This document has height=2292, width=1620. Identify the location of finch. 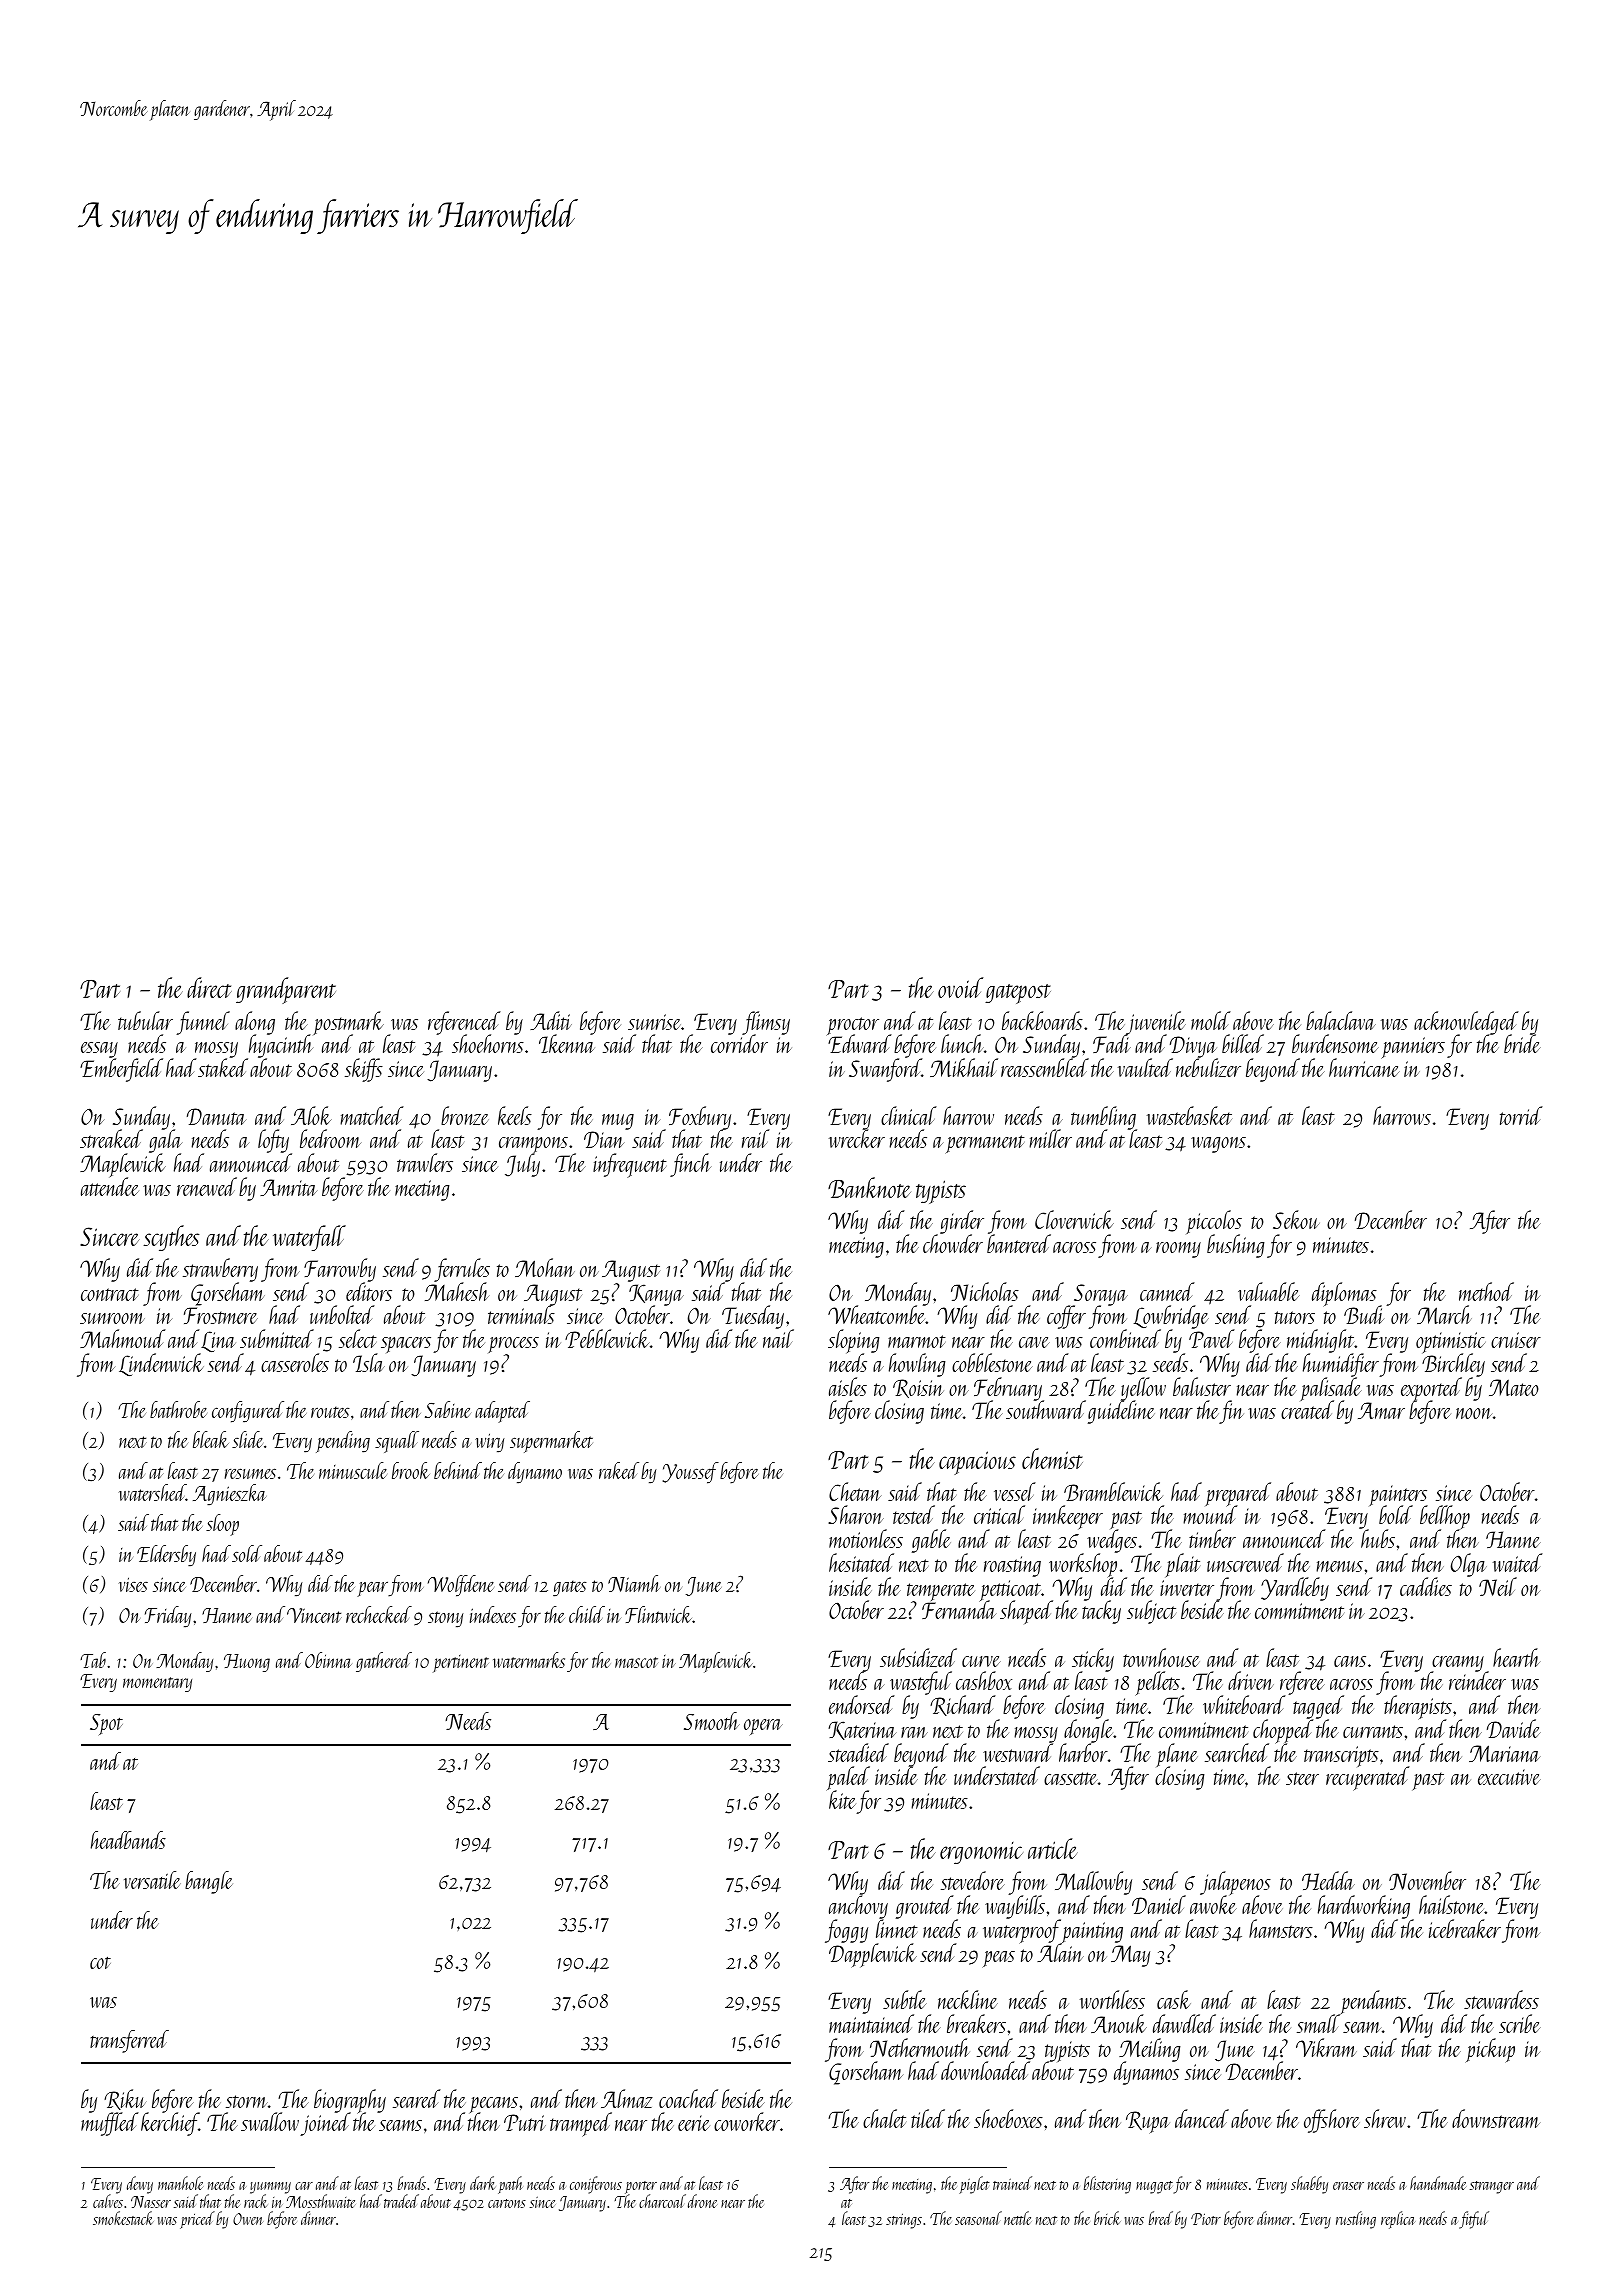
(690, 1165).
